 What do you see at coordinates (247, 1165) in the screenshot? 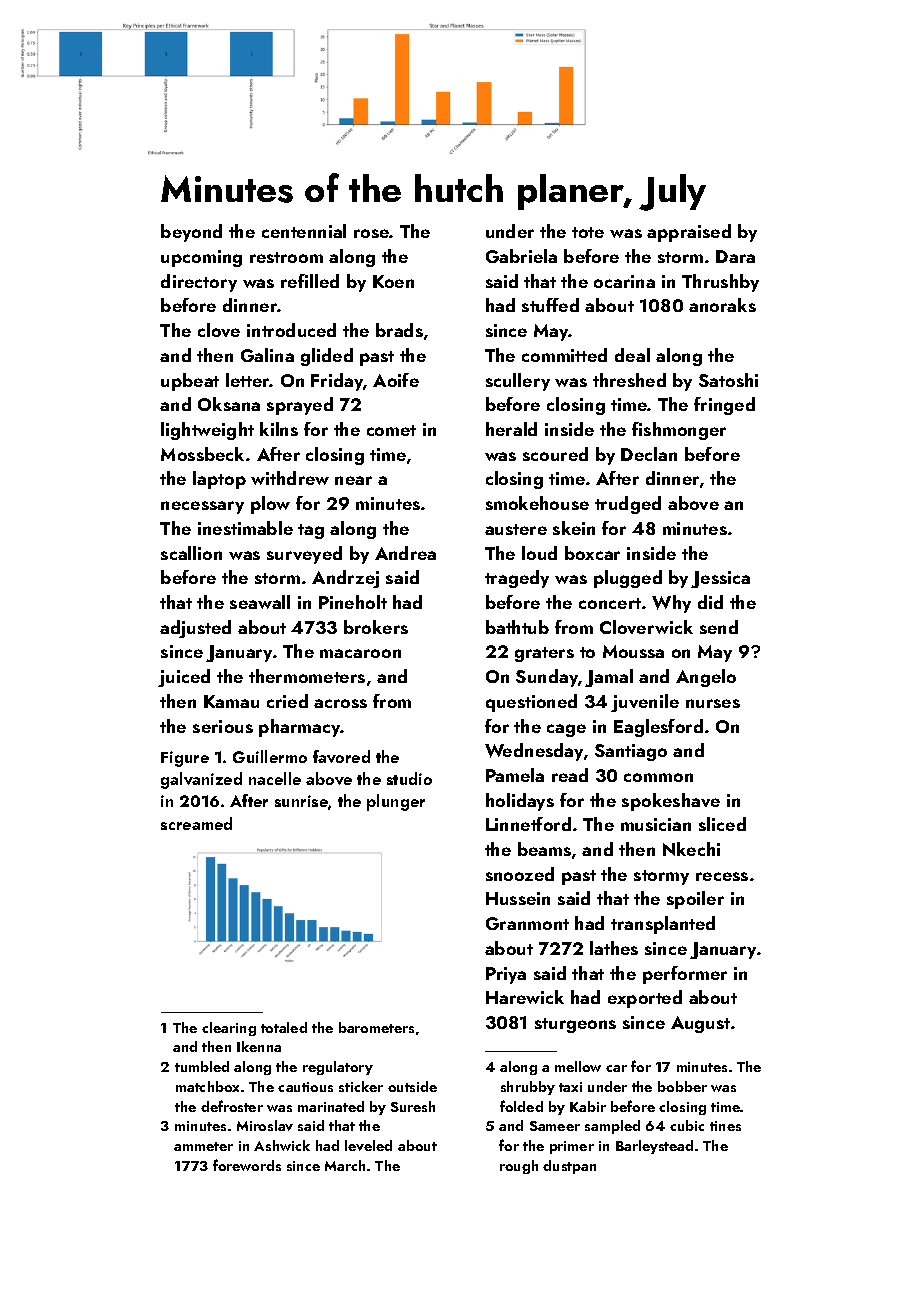
I see `forewords` at bounding box center [247, 1165].
